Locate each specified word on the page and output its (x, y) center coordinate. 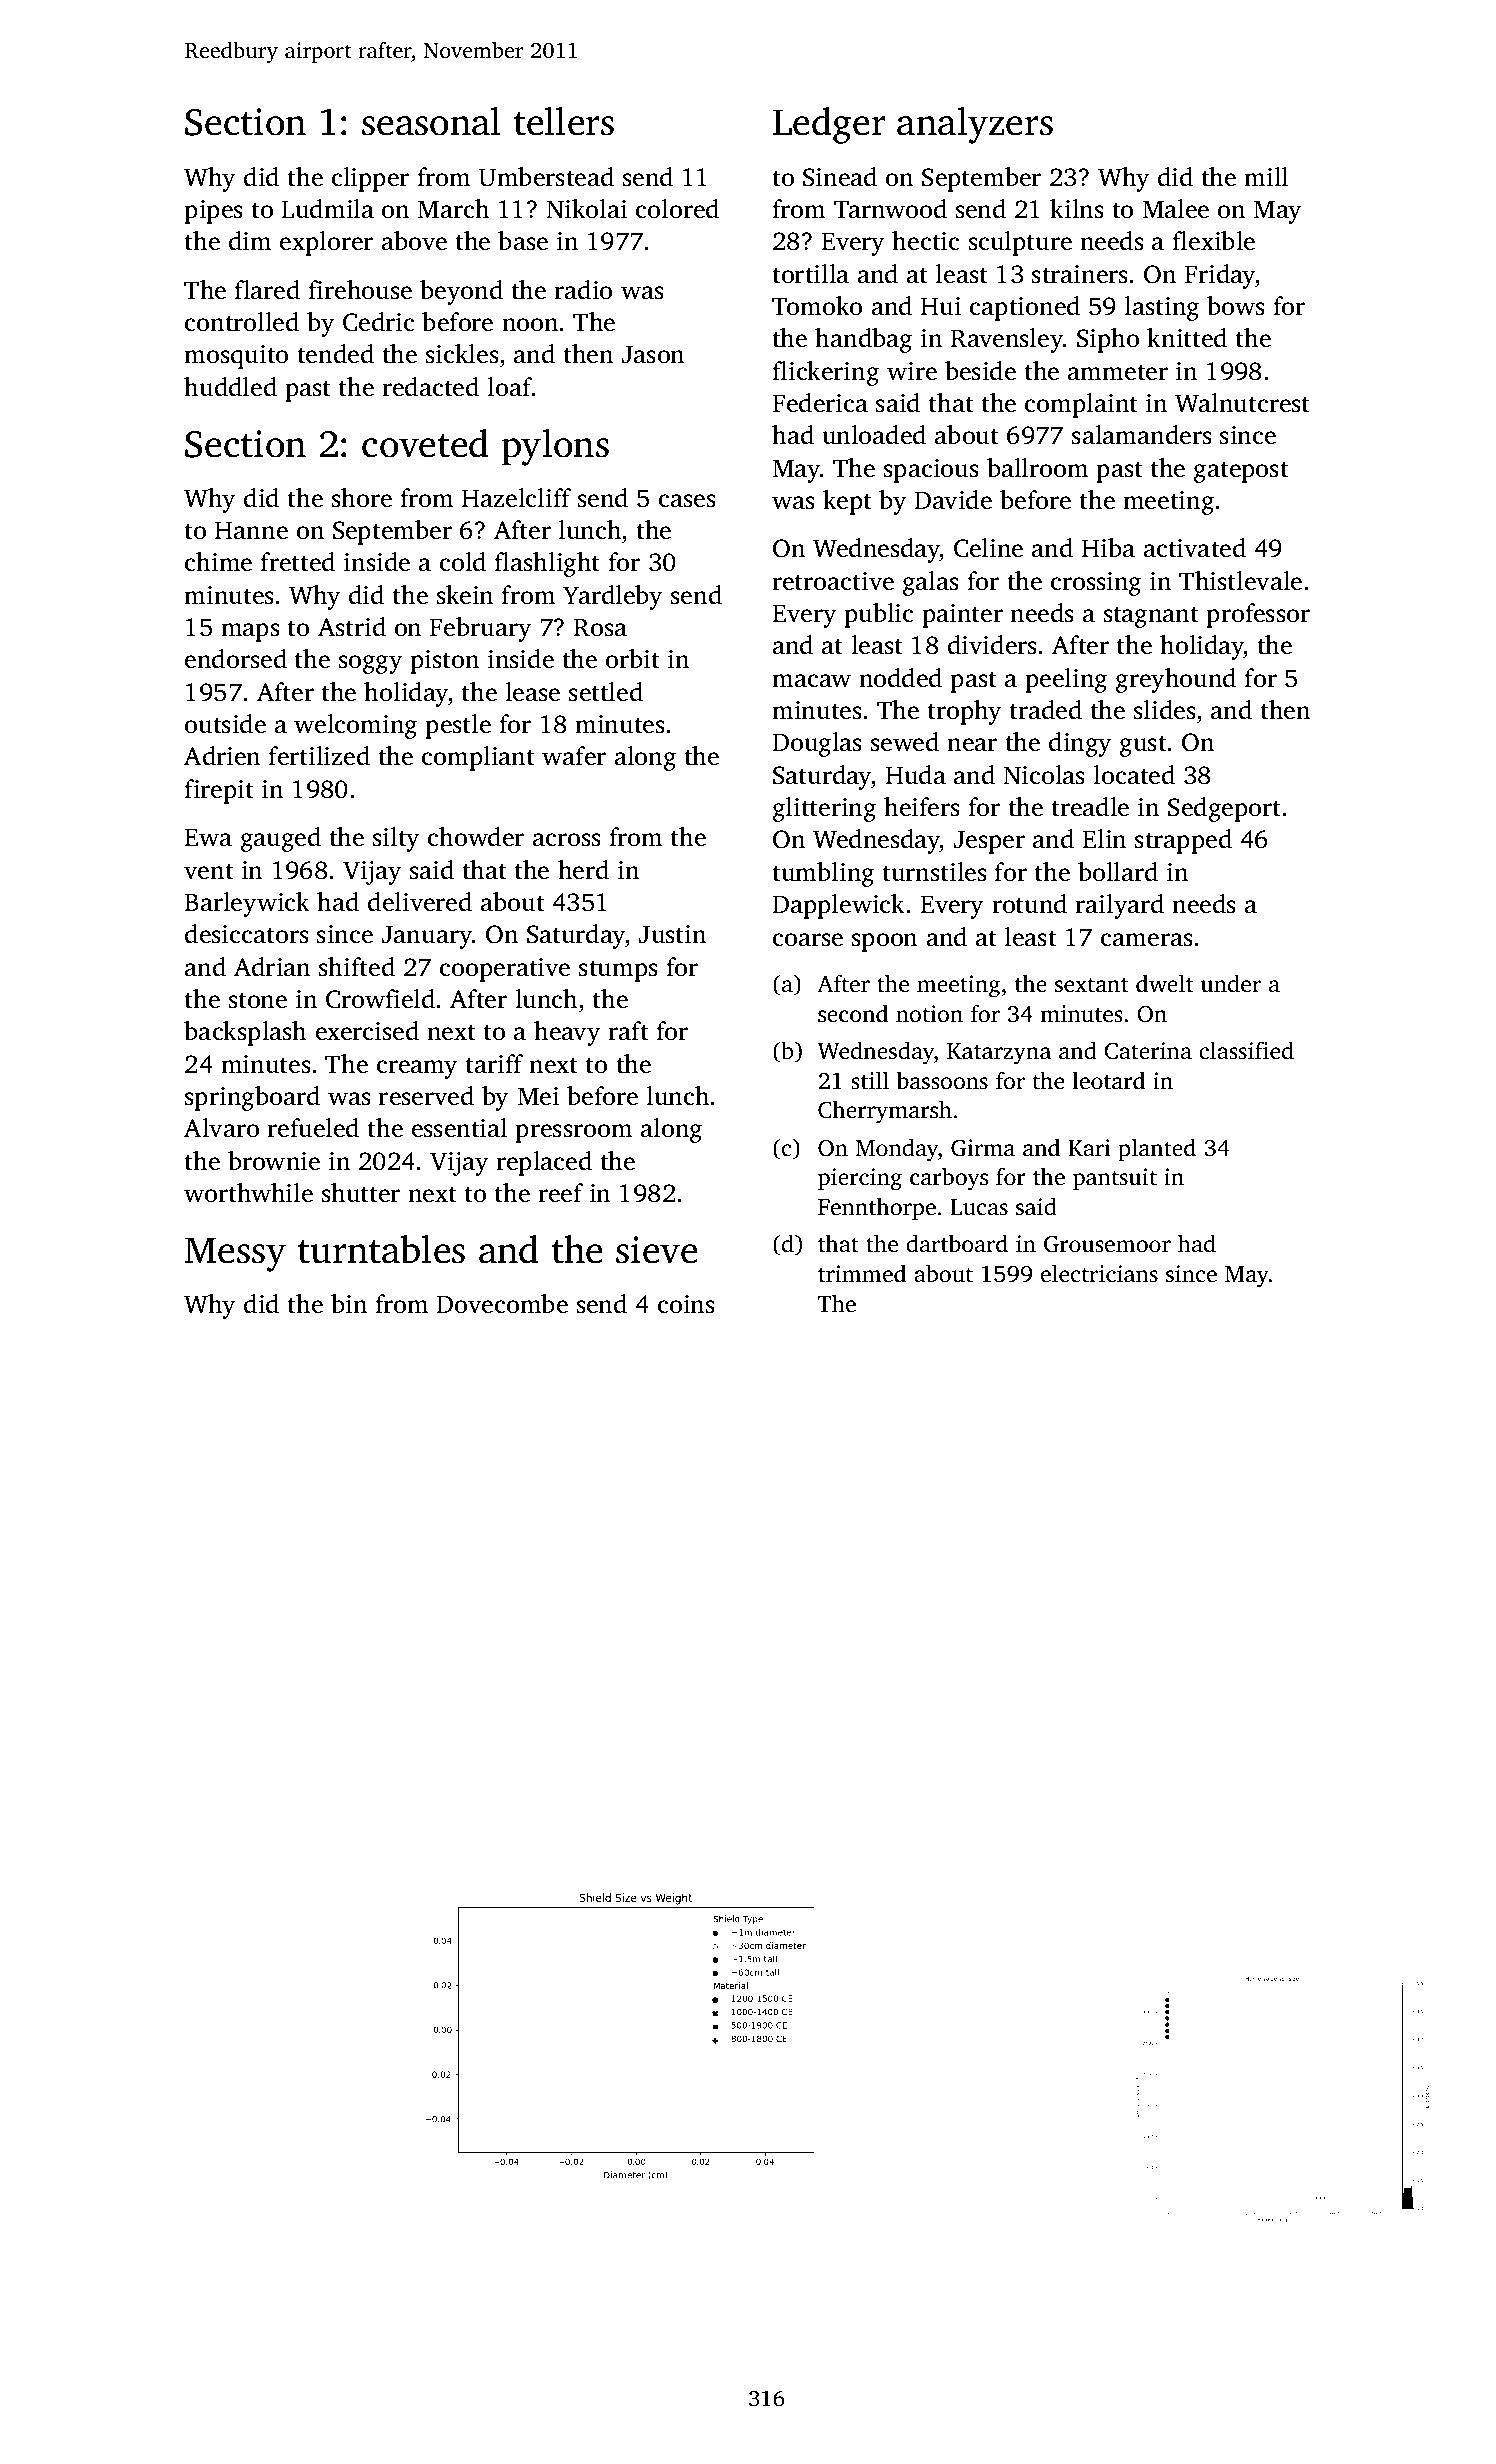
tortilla (810, 274)
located (1134, 775)
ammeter (1118, 372)
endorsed (236, 659)
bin (349, 1303)
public (878, 615)
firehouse (360, 290)
